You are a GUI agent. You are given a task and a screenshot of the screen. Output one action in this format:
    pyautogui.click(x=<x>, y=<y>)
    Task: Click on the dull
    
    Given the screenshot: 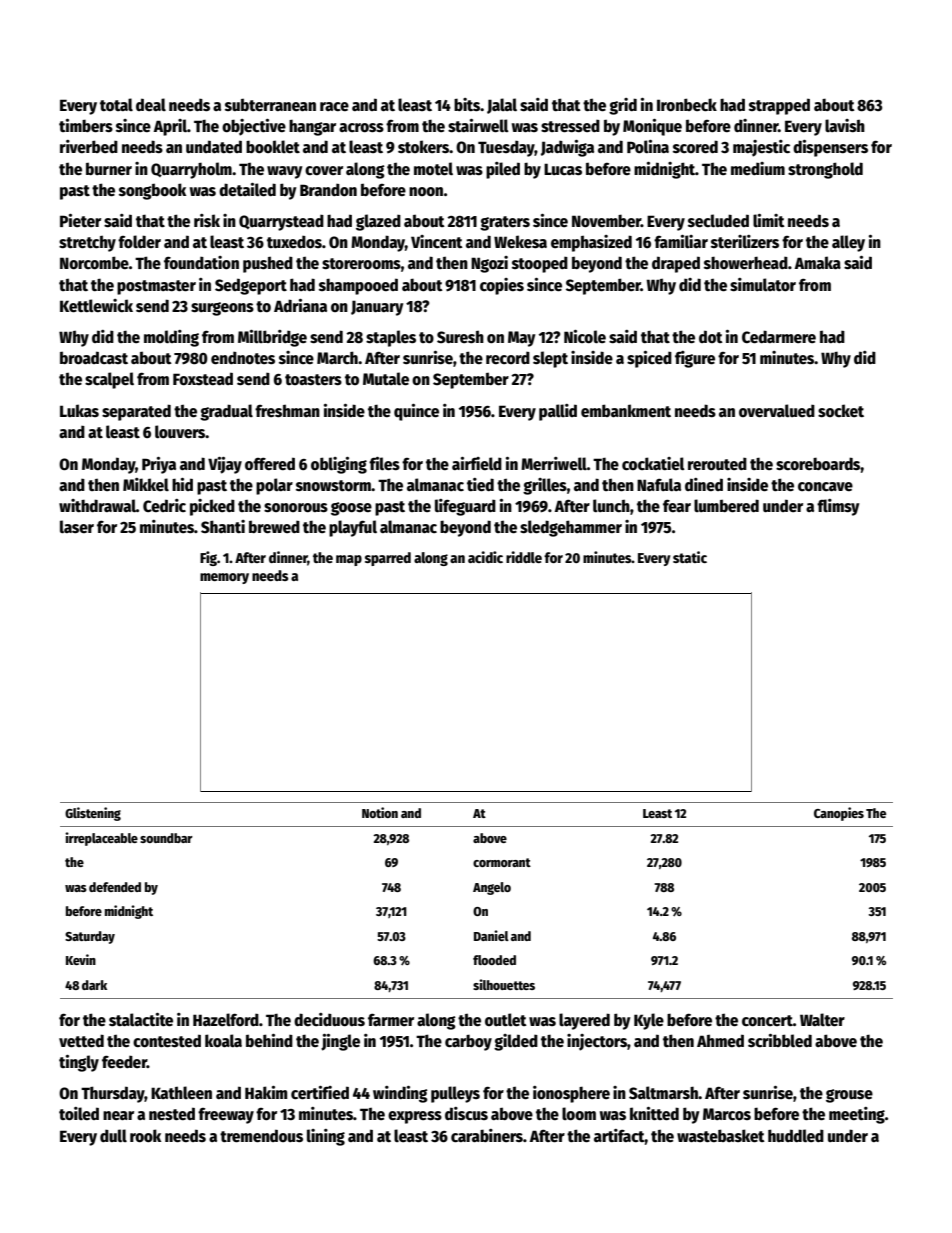 What is the action you would take?
    pyautogui.click(x=113, y=1135)
